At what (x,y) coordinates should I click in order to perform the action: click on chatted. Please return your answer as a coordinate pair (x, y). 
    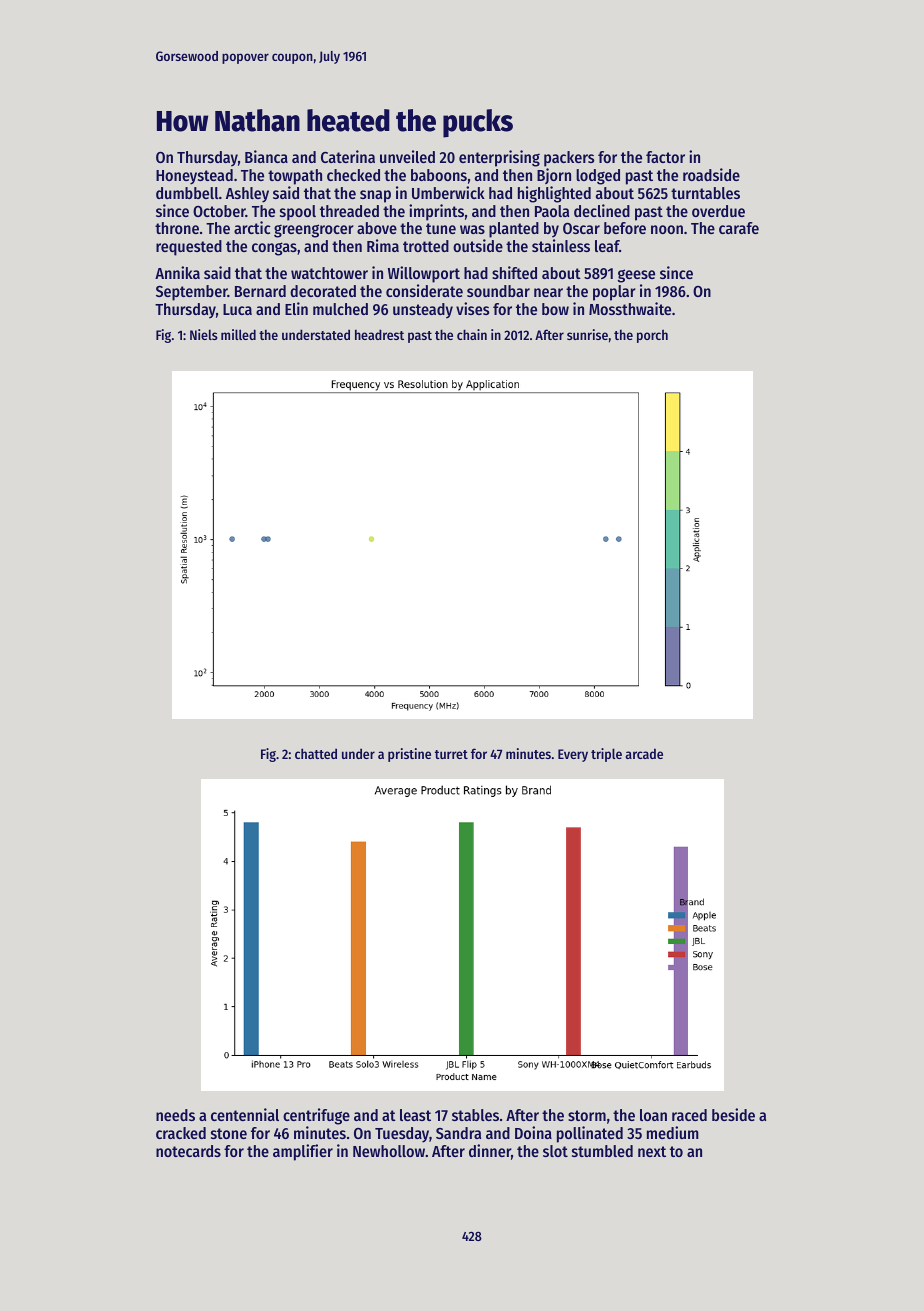
    Looking at the image, I should click on (316, 753).
